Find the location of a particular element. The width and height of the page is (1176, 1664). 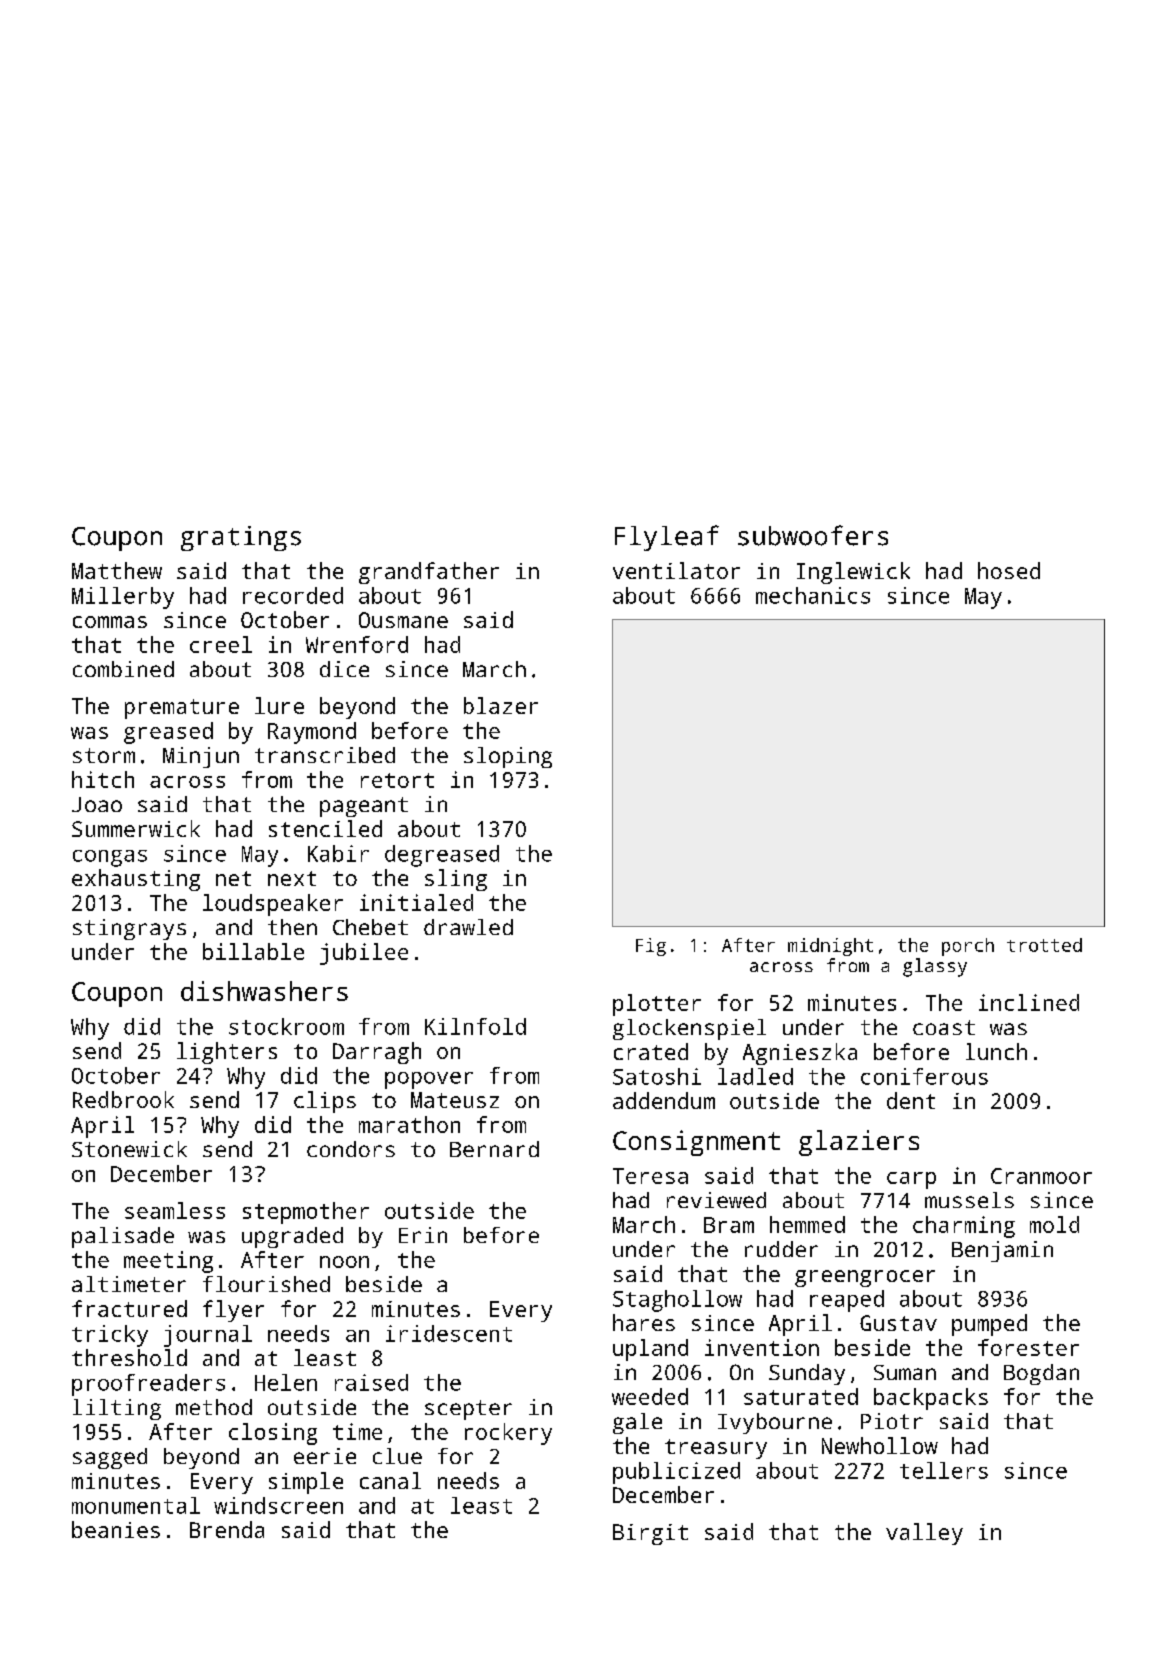

Cranmoor is located at coordinates (1041, 1176).
